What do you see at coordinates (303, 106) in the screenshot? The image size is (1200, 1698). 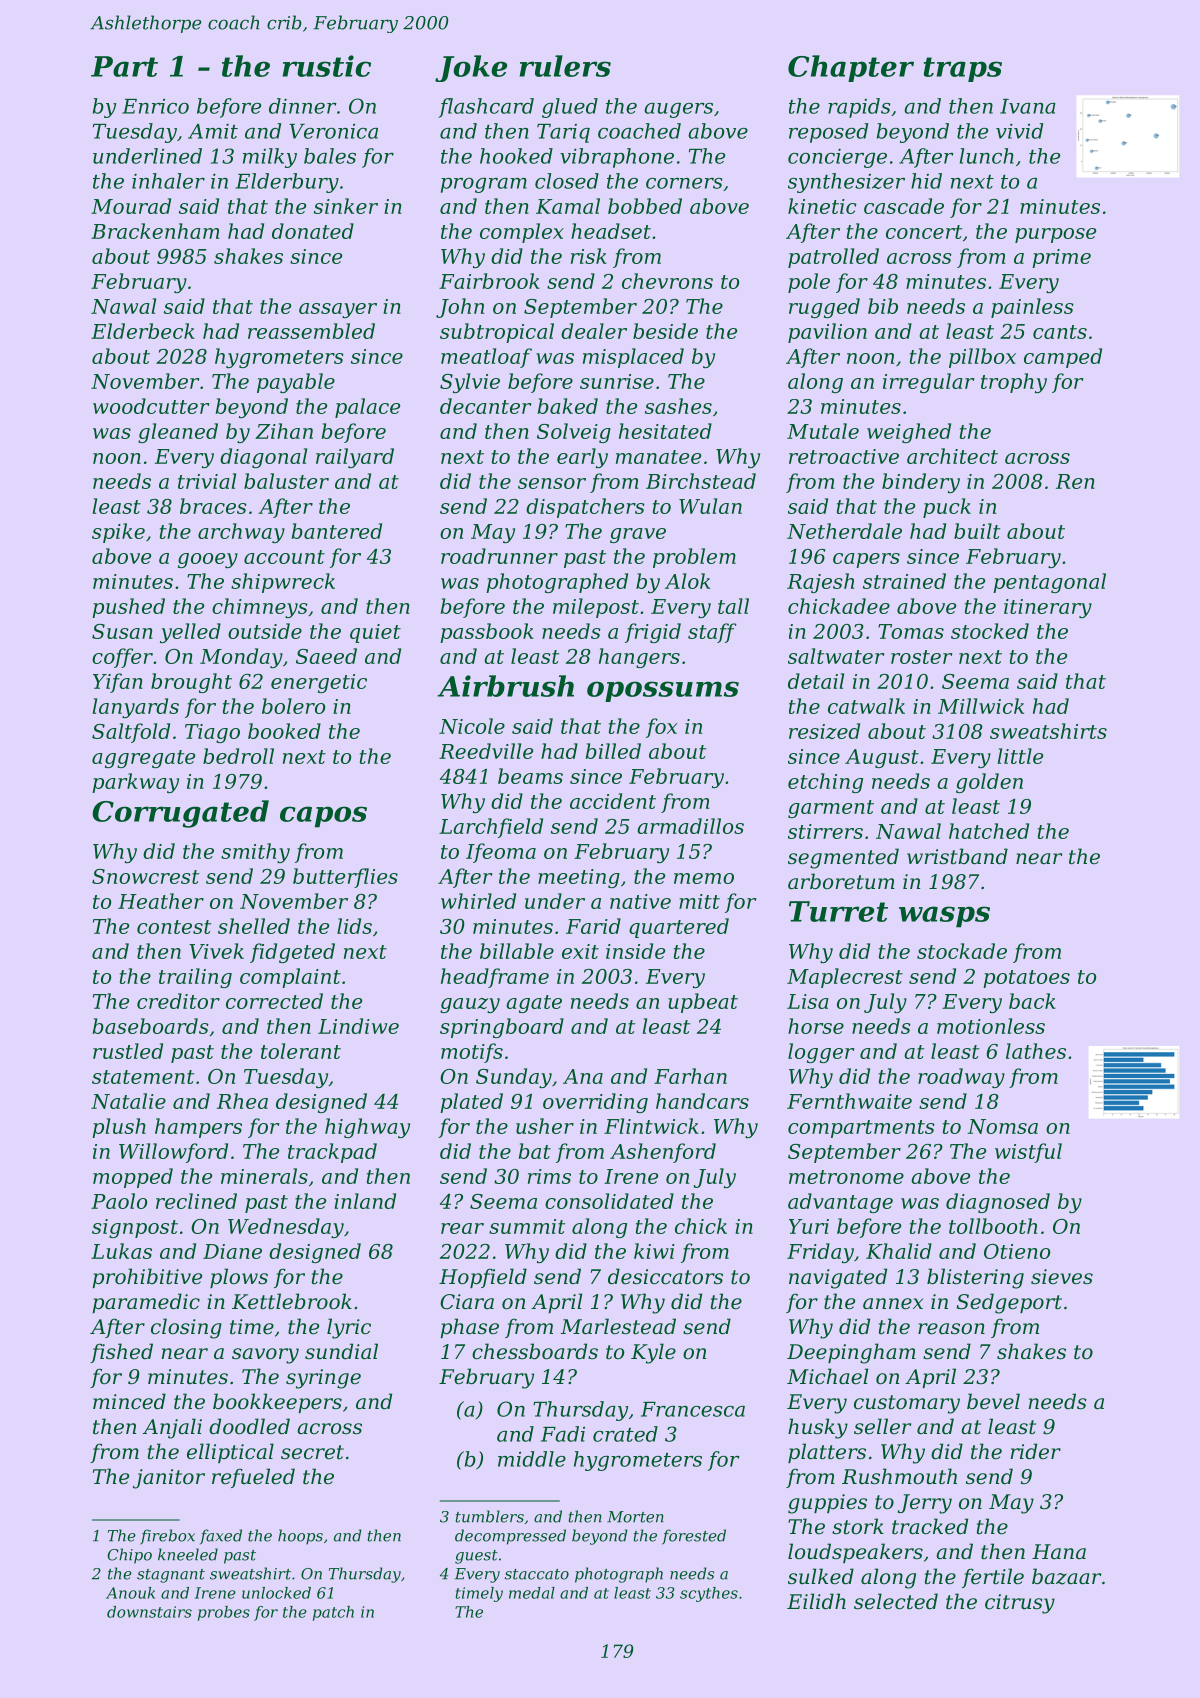 I see `dinner` at bounding box center [303, 106].
